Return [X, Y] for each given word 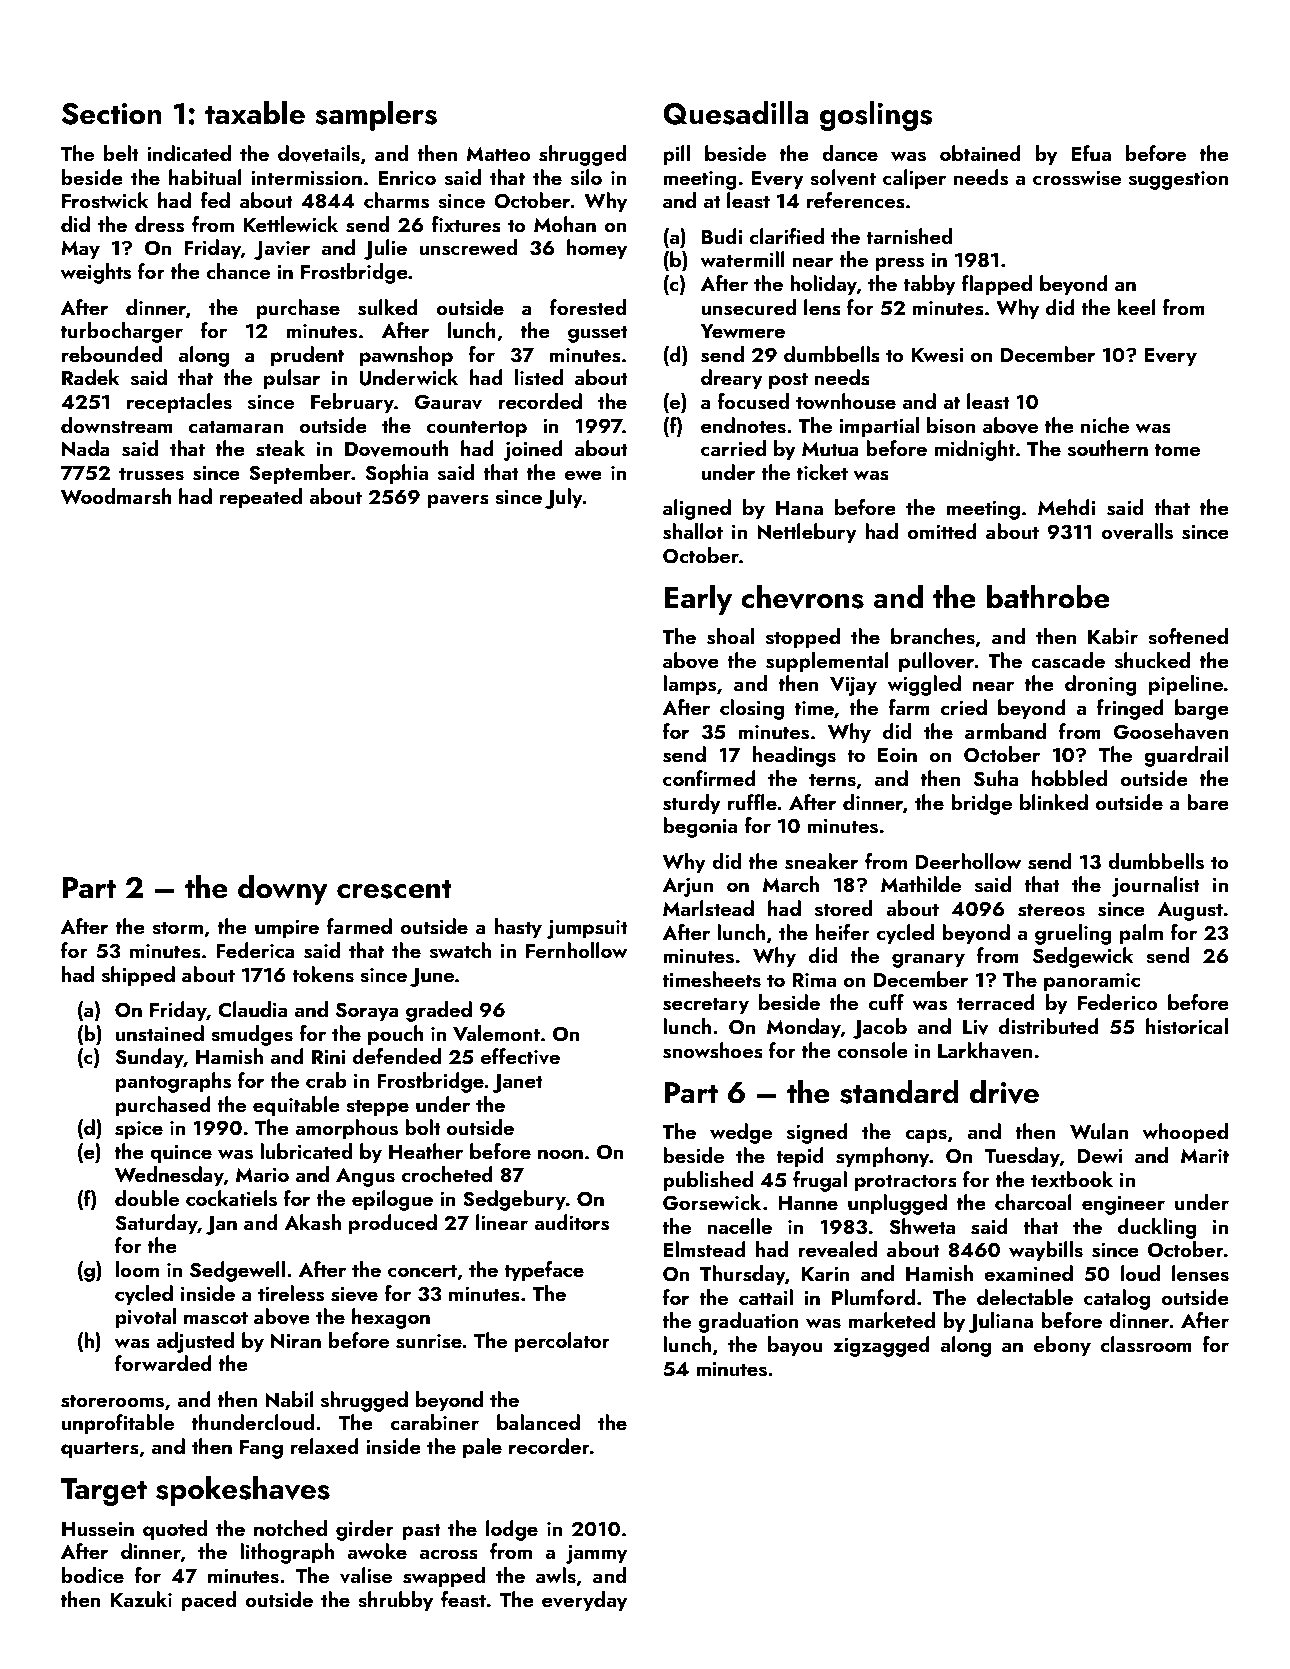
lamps [689, 685]
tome [1177, 449]
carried [733, 448]
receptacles [179, 403]
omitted [942, 531]
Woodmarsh [116, 496]
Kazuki [141, 1599]
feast [463, 1599]
